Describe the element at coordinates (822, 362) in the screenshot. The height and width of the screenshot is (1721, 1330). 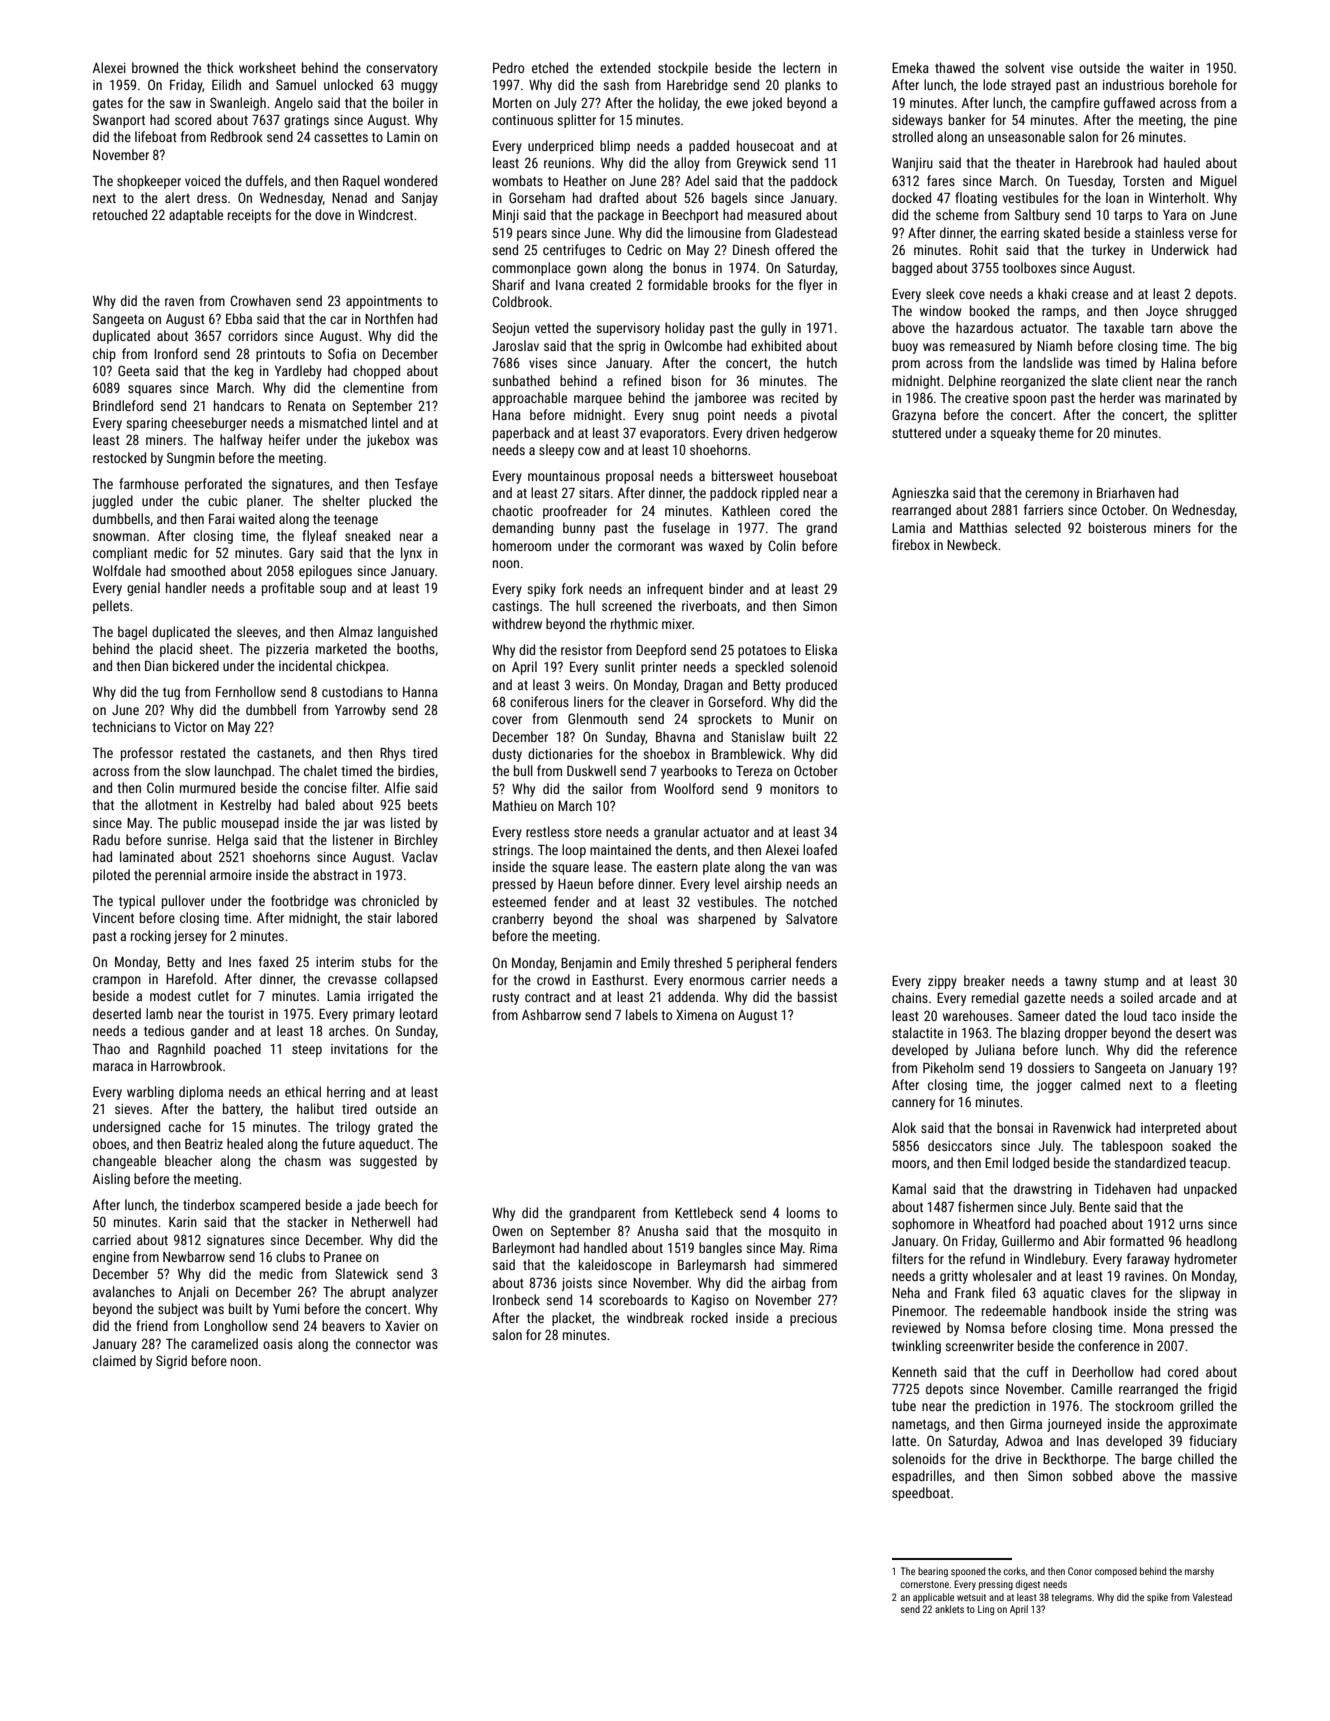
I see `hutch` at that location.
